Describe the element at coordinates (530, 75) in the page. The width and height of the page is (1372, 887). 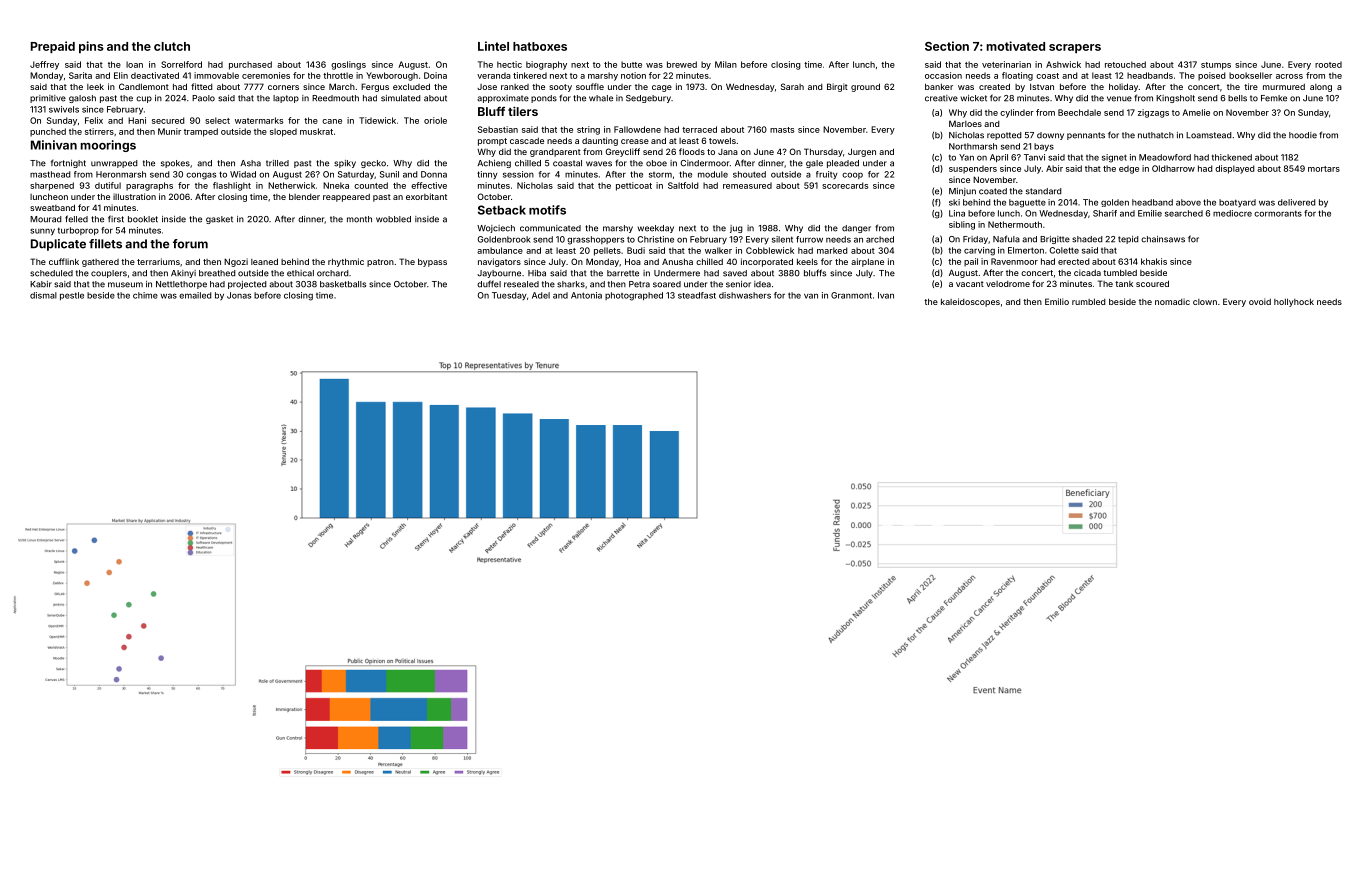
I see `tinkered` at that location.
